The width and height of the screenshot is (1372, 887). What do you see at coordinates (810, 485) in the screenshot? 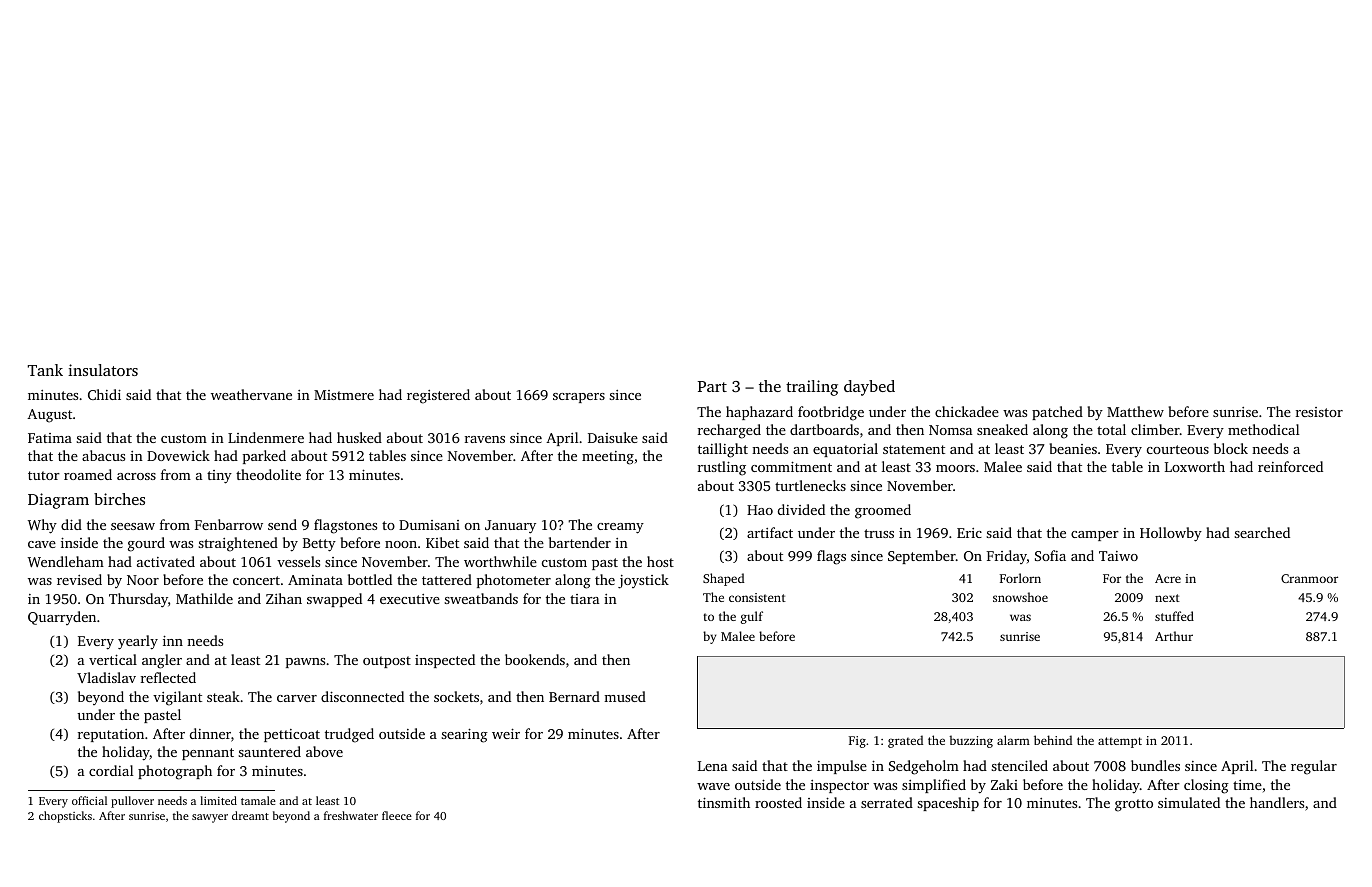
I see `turtlenecks` at bounding box center [810, 485].
